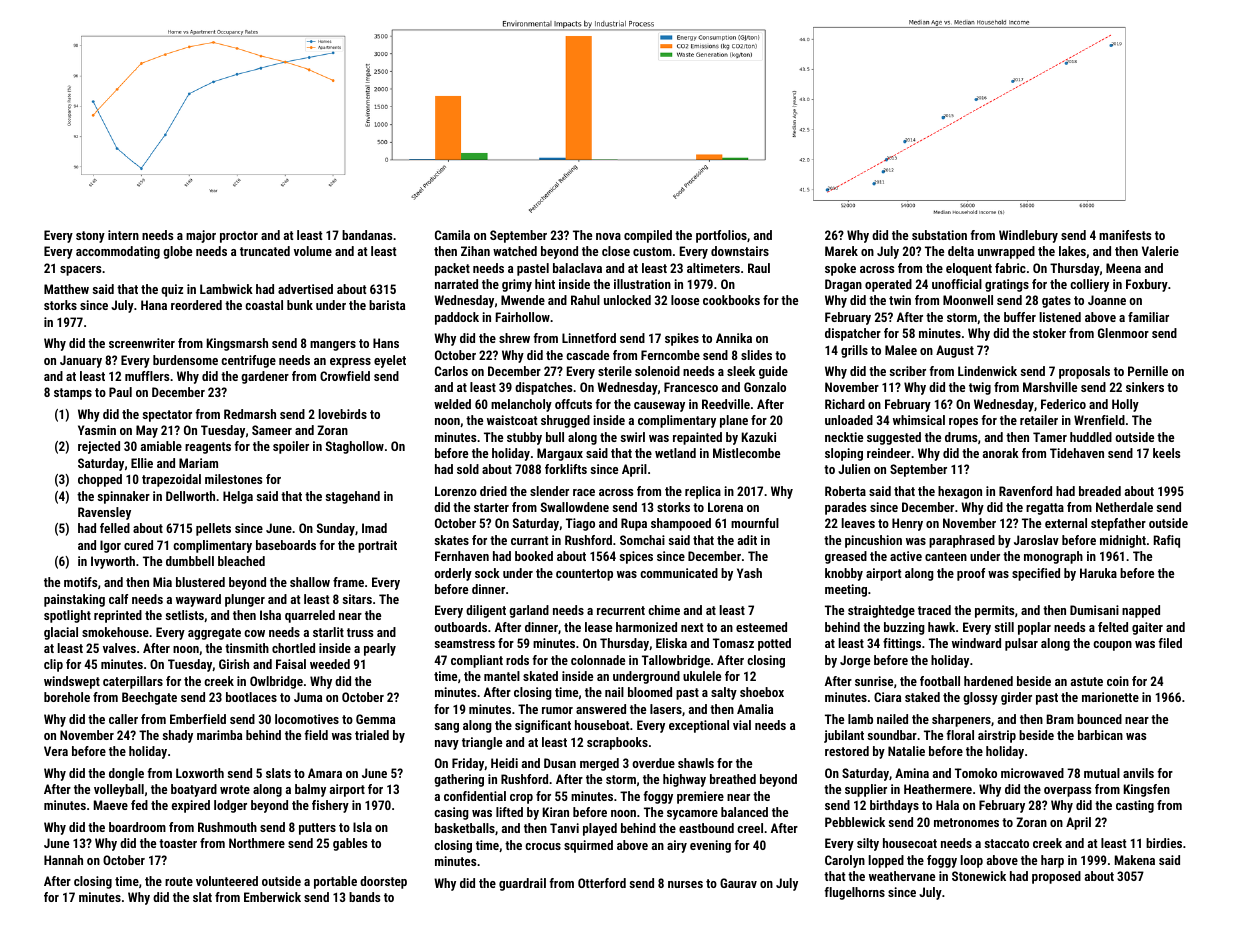 The height and width of the document is (952, 1233). Describe the element at coordinates (1160, 251) in the document. I see `Valerie` at that location.
